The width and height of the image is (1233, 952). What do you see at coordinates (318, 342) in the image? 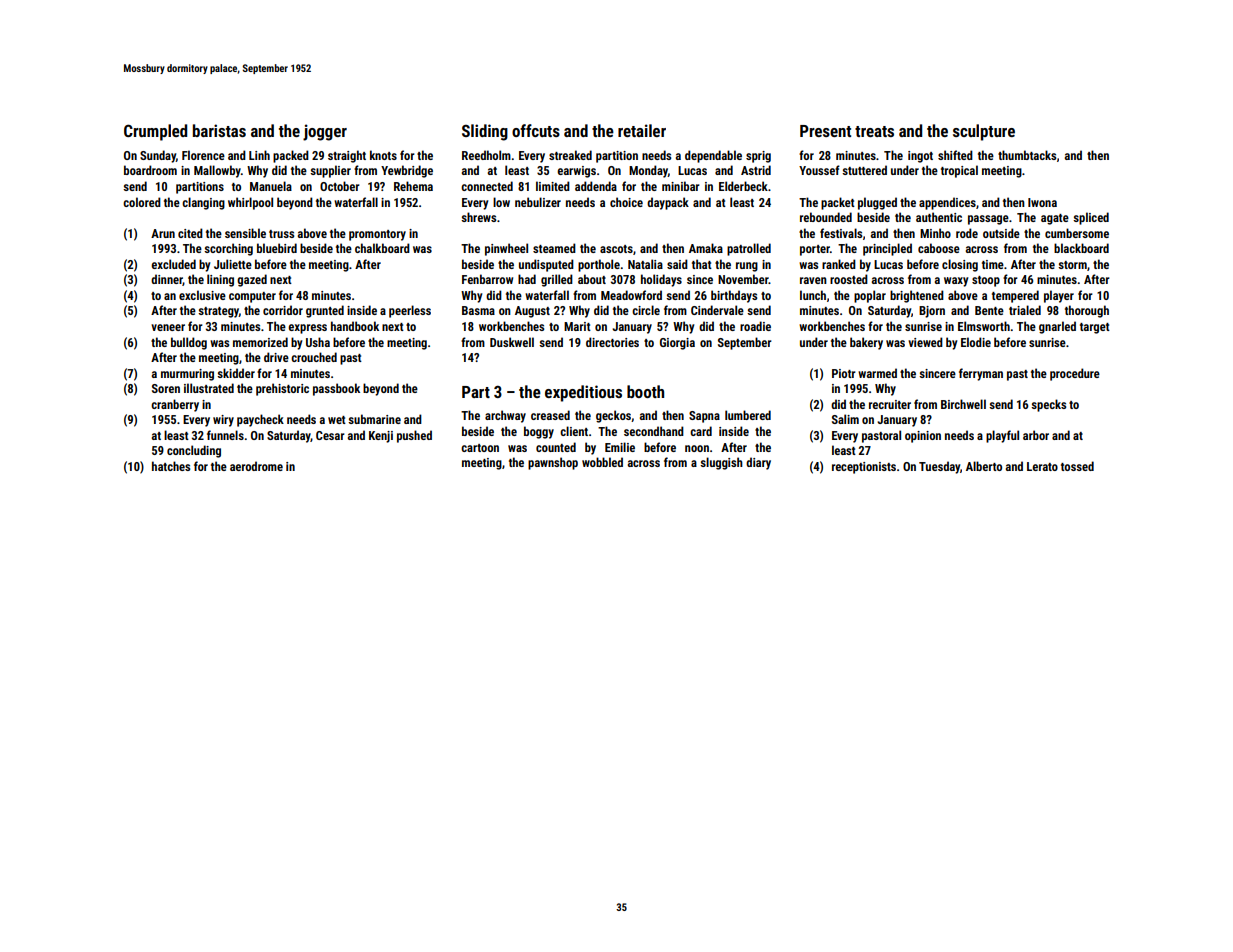
I see `Usha` at bounding box center [318, 342].
